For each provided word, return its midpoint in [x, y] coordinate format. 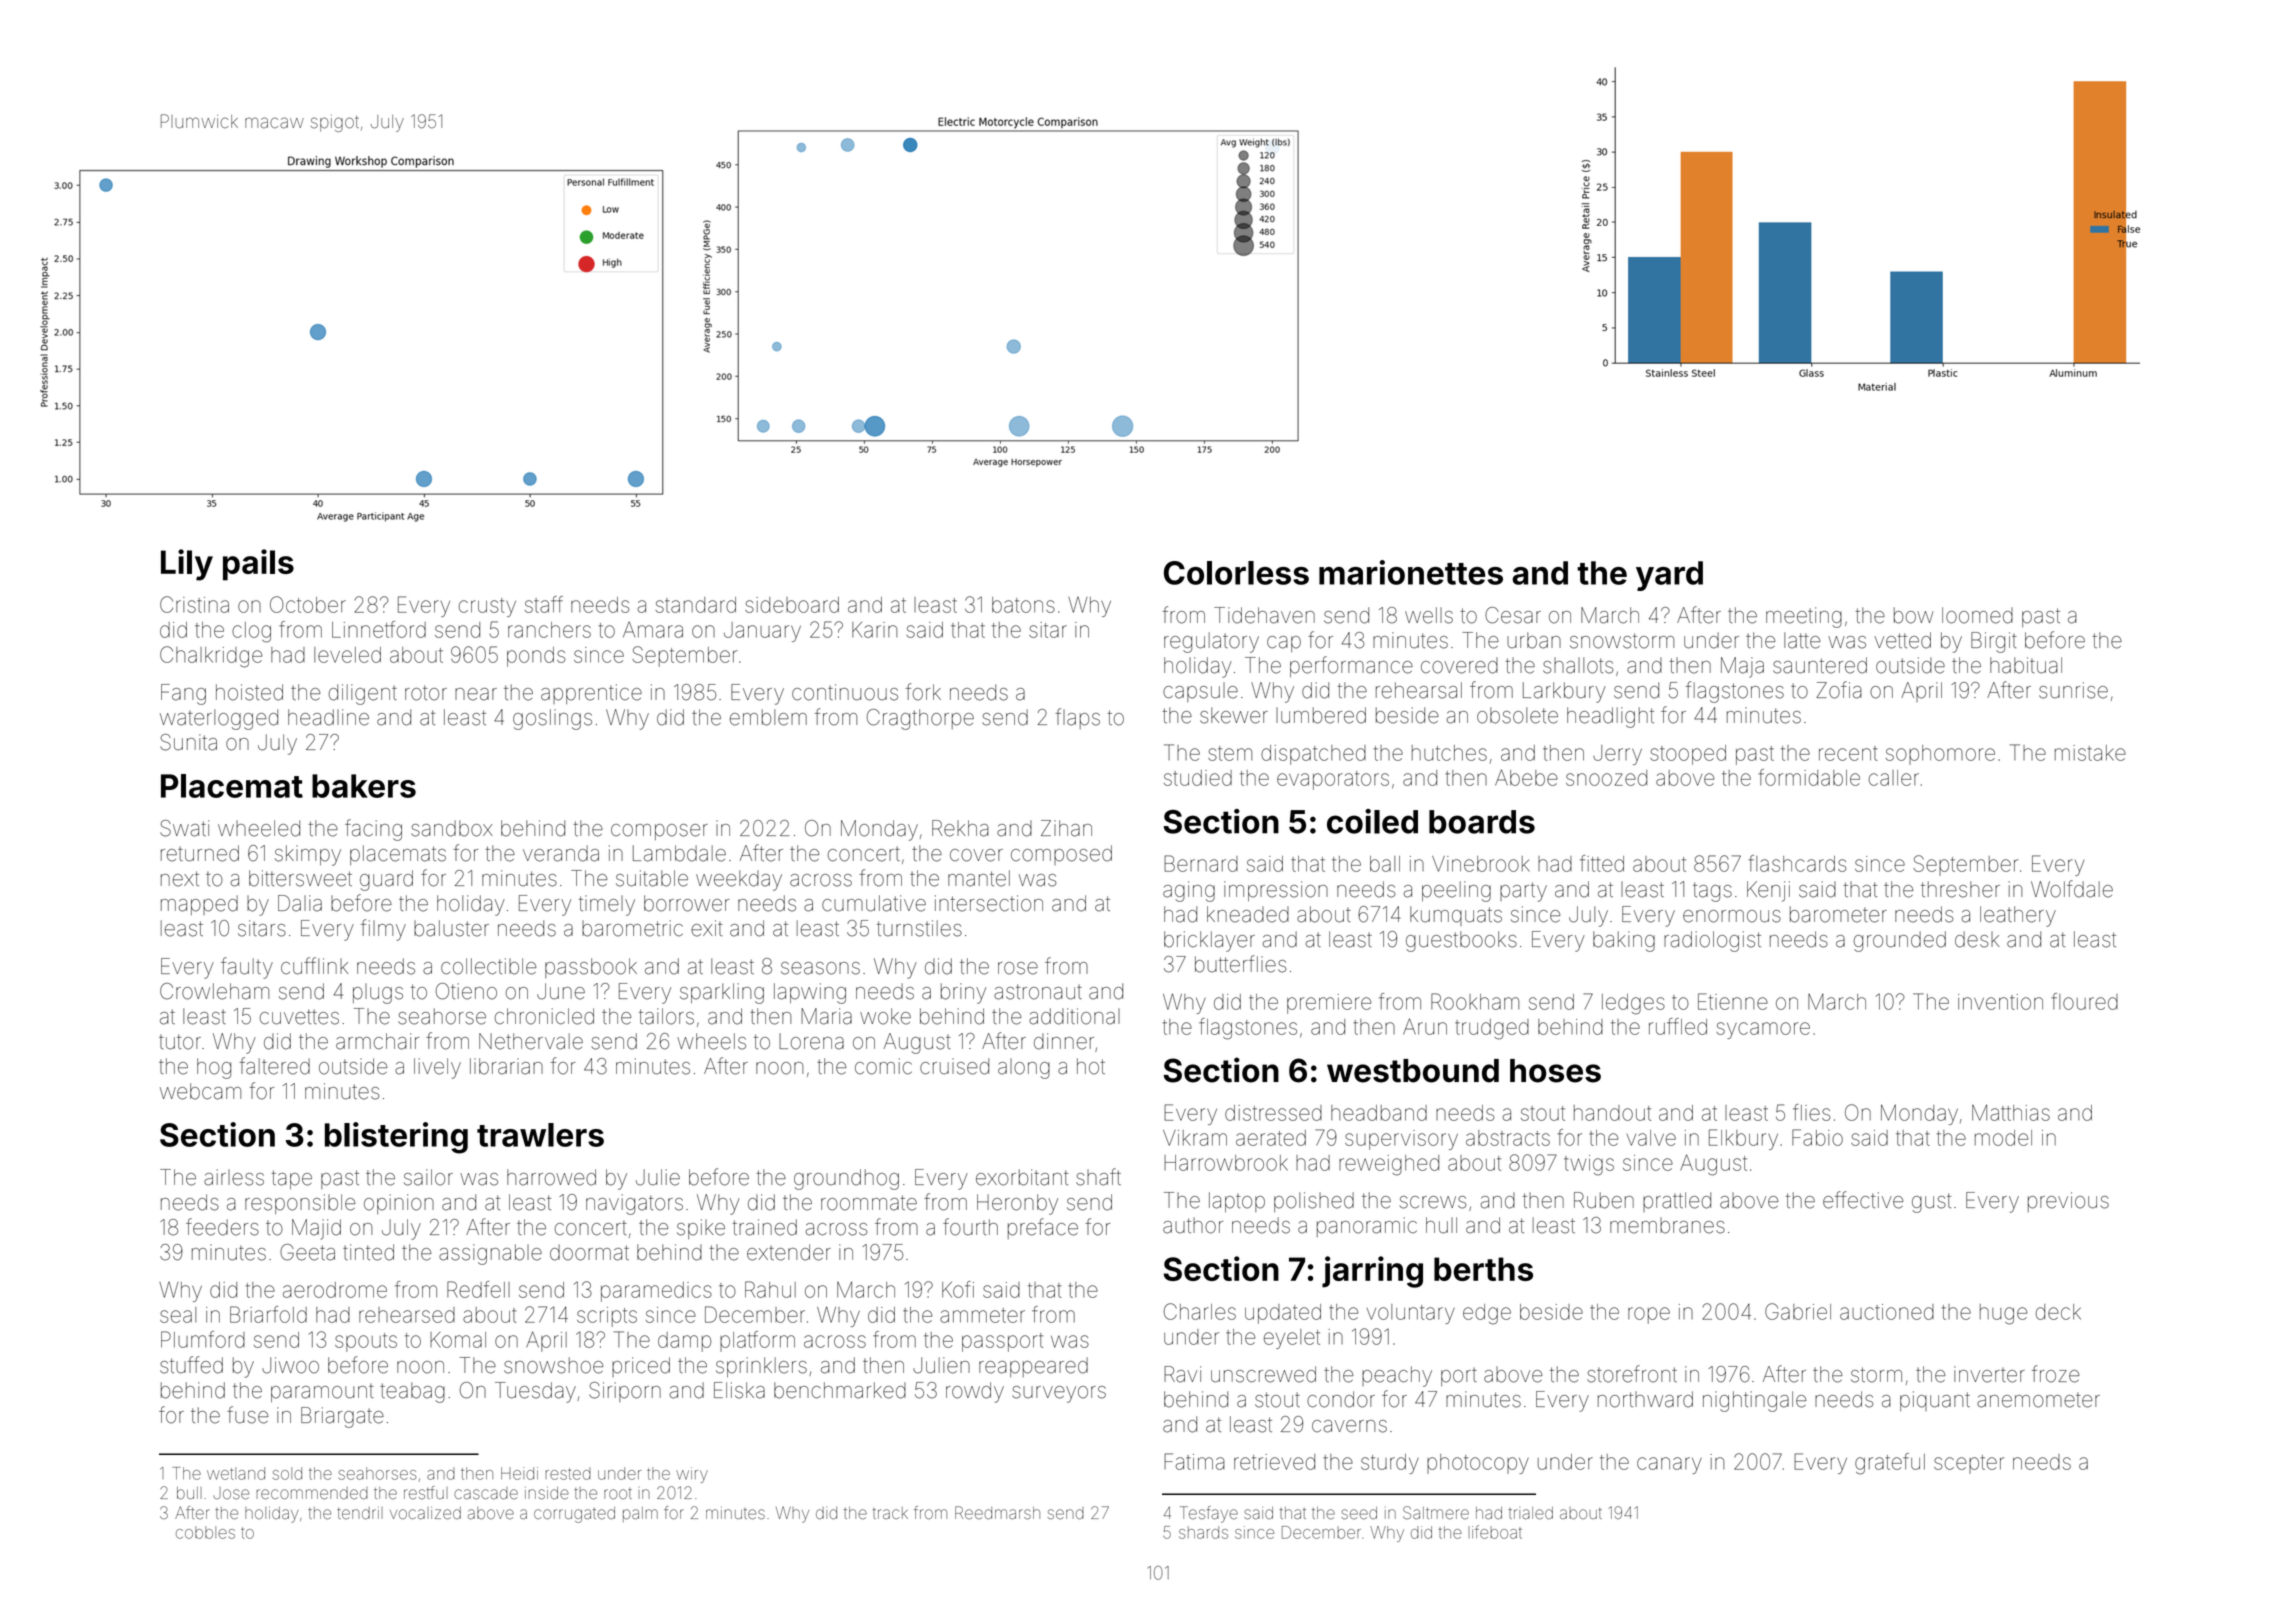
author [1193, 1225]
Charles [1200, 1311]
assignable [490, 1254]
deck [2058, 1312]
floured [2084, 1001]
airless [234, 1177]
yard [1669, 576]
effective [1863, 1200]
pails [258, 565]
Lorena [811, 1041]
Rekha [960, 828]
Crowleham [214, 991]
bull [189, 1493]
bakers [364, 786]
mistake [2090, 753]
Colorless [1236, 573]
